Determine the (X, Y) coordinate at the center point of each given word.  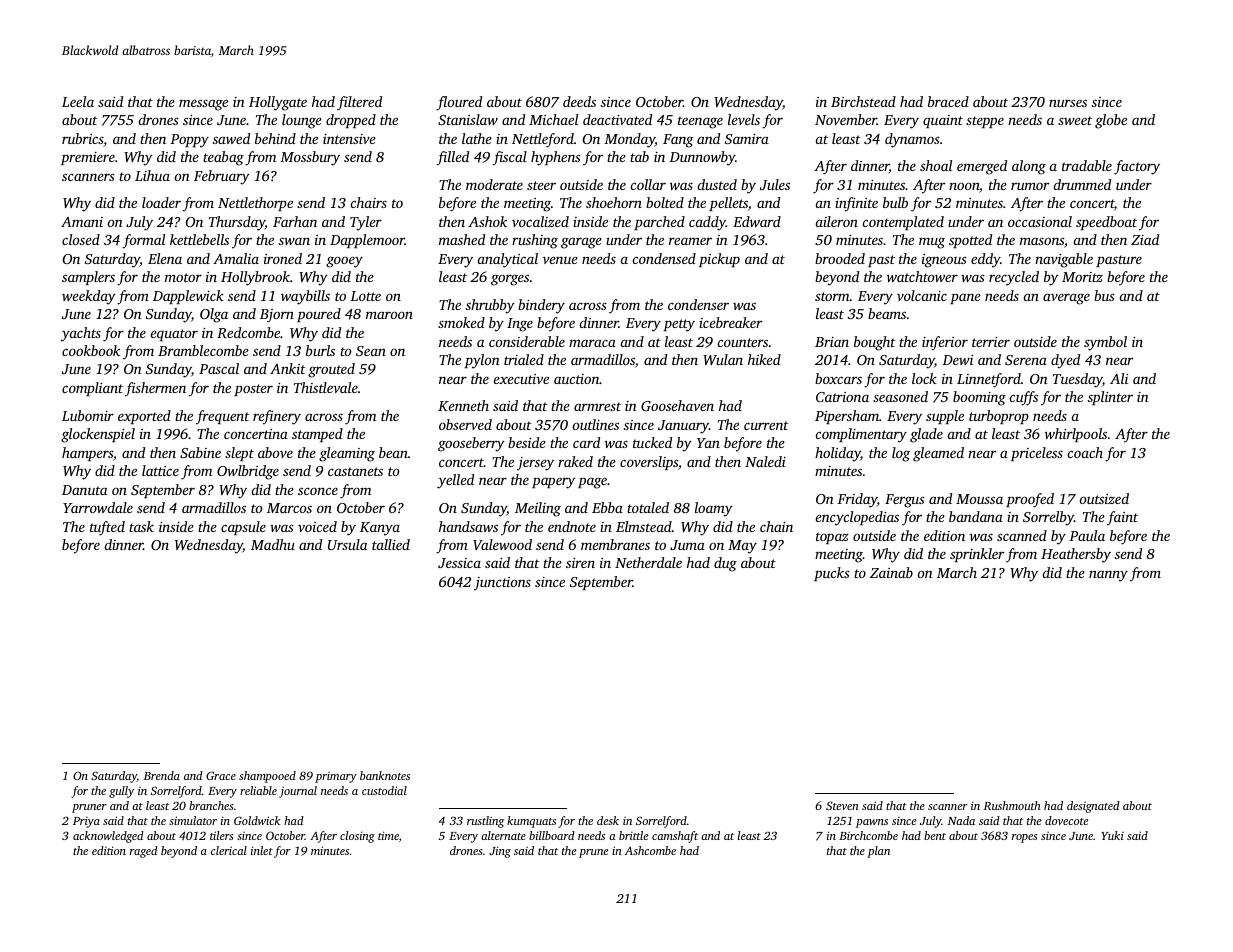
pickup (719, 260)
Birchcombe (868, 835)
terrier (991, 342)
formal (143, 241)
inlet (262, 850)
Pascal (219, 368)
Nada (961, 820)
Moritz (1082, 277)
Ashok (487, 221)
